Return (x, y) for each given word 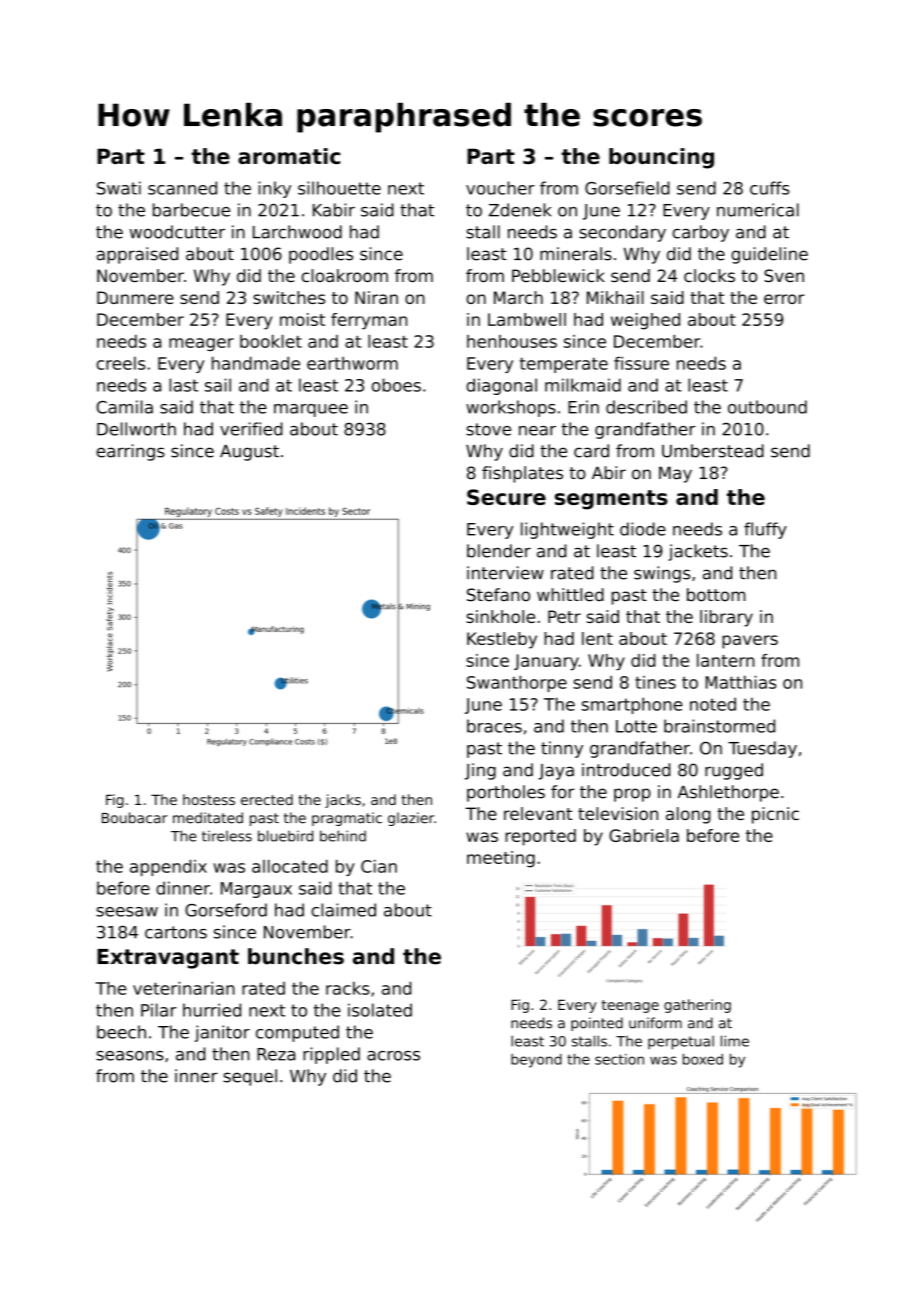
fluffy (765, 530)
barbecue (191, 210)
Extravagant (168, 959)
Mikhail (615, 297)
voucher (500, 188)
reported (540, 837)
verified (251, 429)
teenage (630, 1006)
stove (488, 429)
